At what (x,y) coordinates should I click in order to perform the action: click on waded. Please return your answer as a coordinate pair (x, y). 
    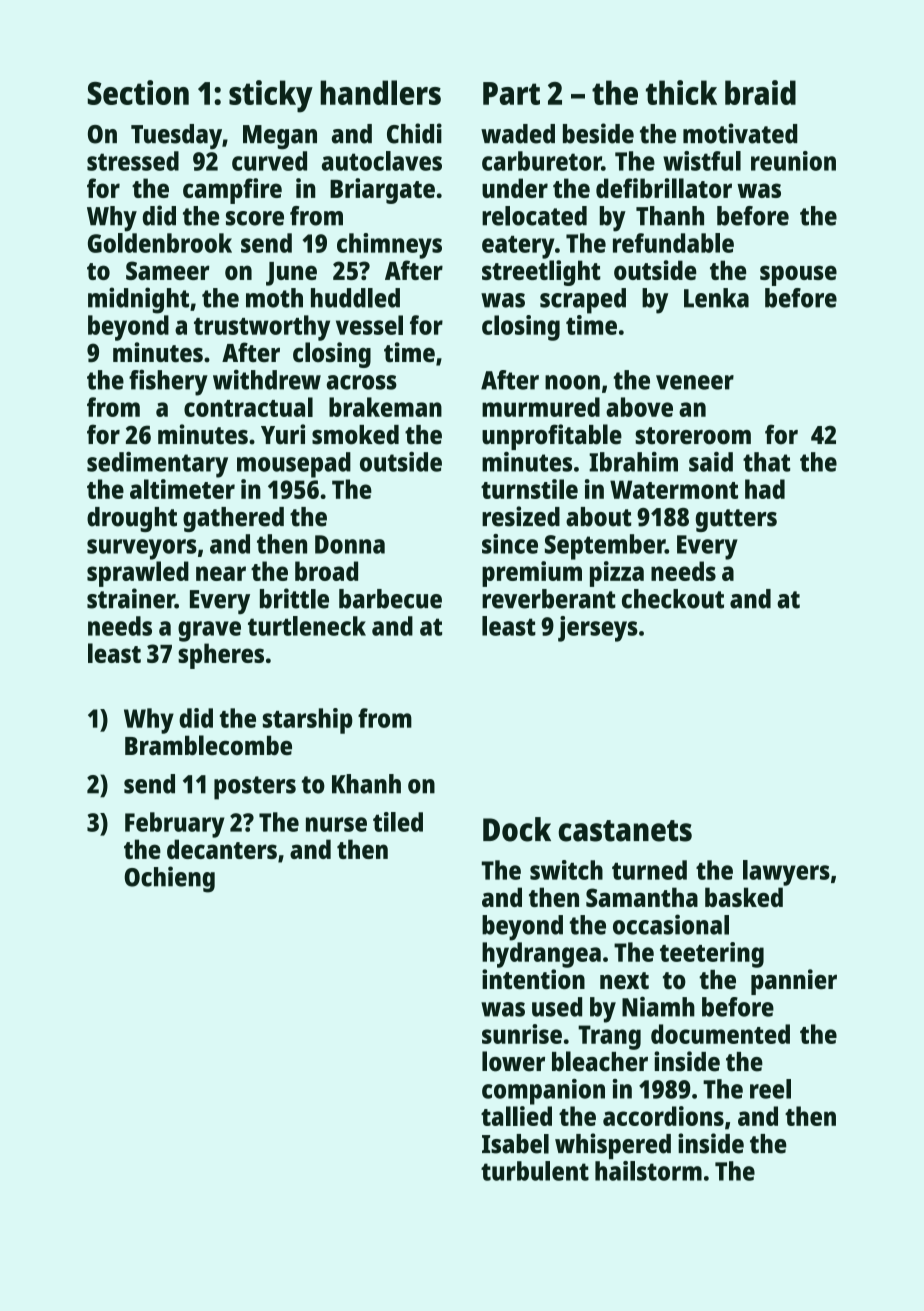
    Looking at the image, I should click on (518, 134).
